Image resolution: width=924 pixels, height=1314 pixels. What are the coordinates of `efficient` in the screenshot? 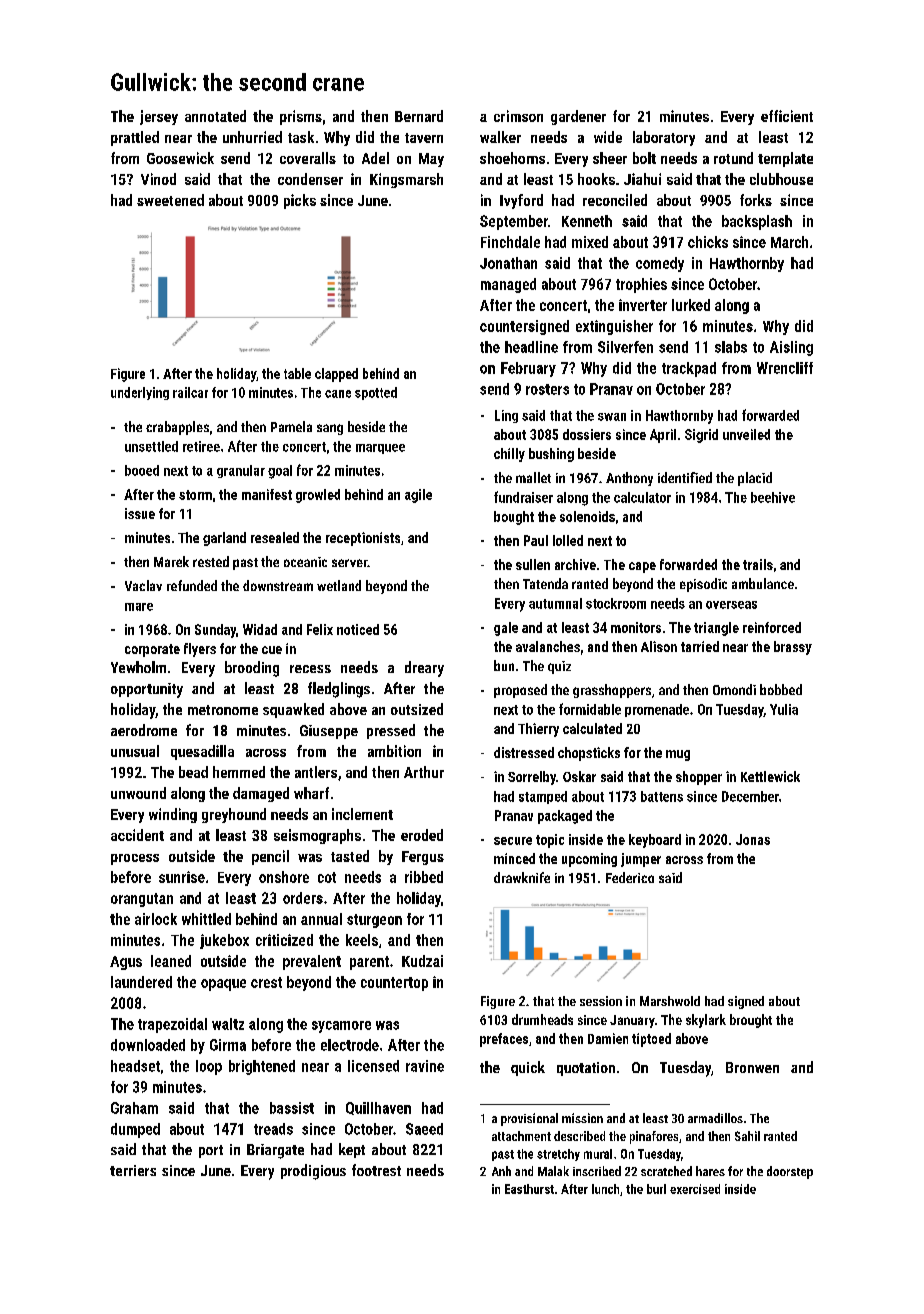 It's located at (787, 116).
